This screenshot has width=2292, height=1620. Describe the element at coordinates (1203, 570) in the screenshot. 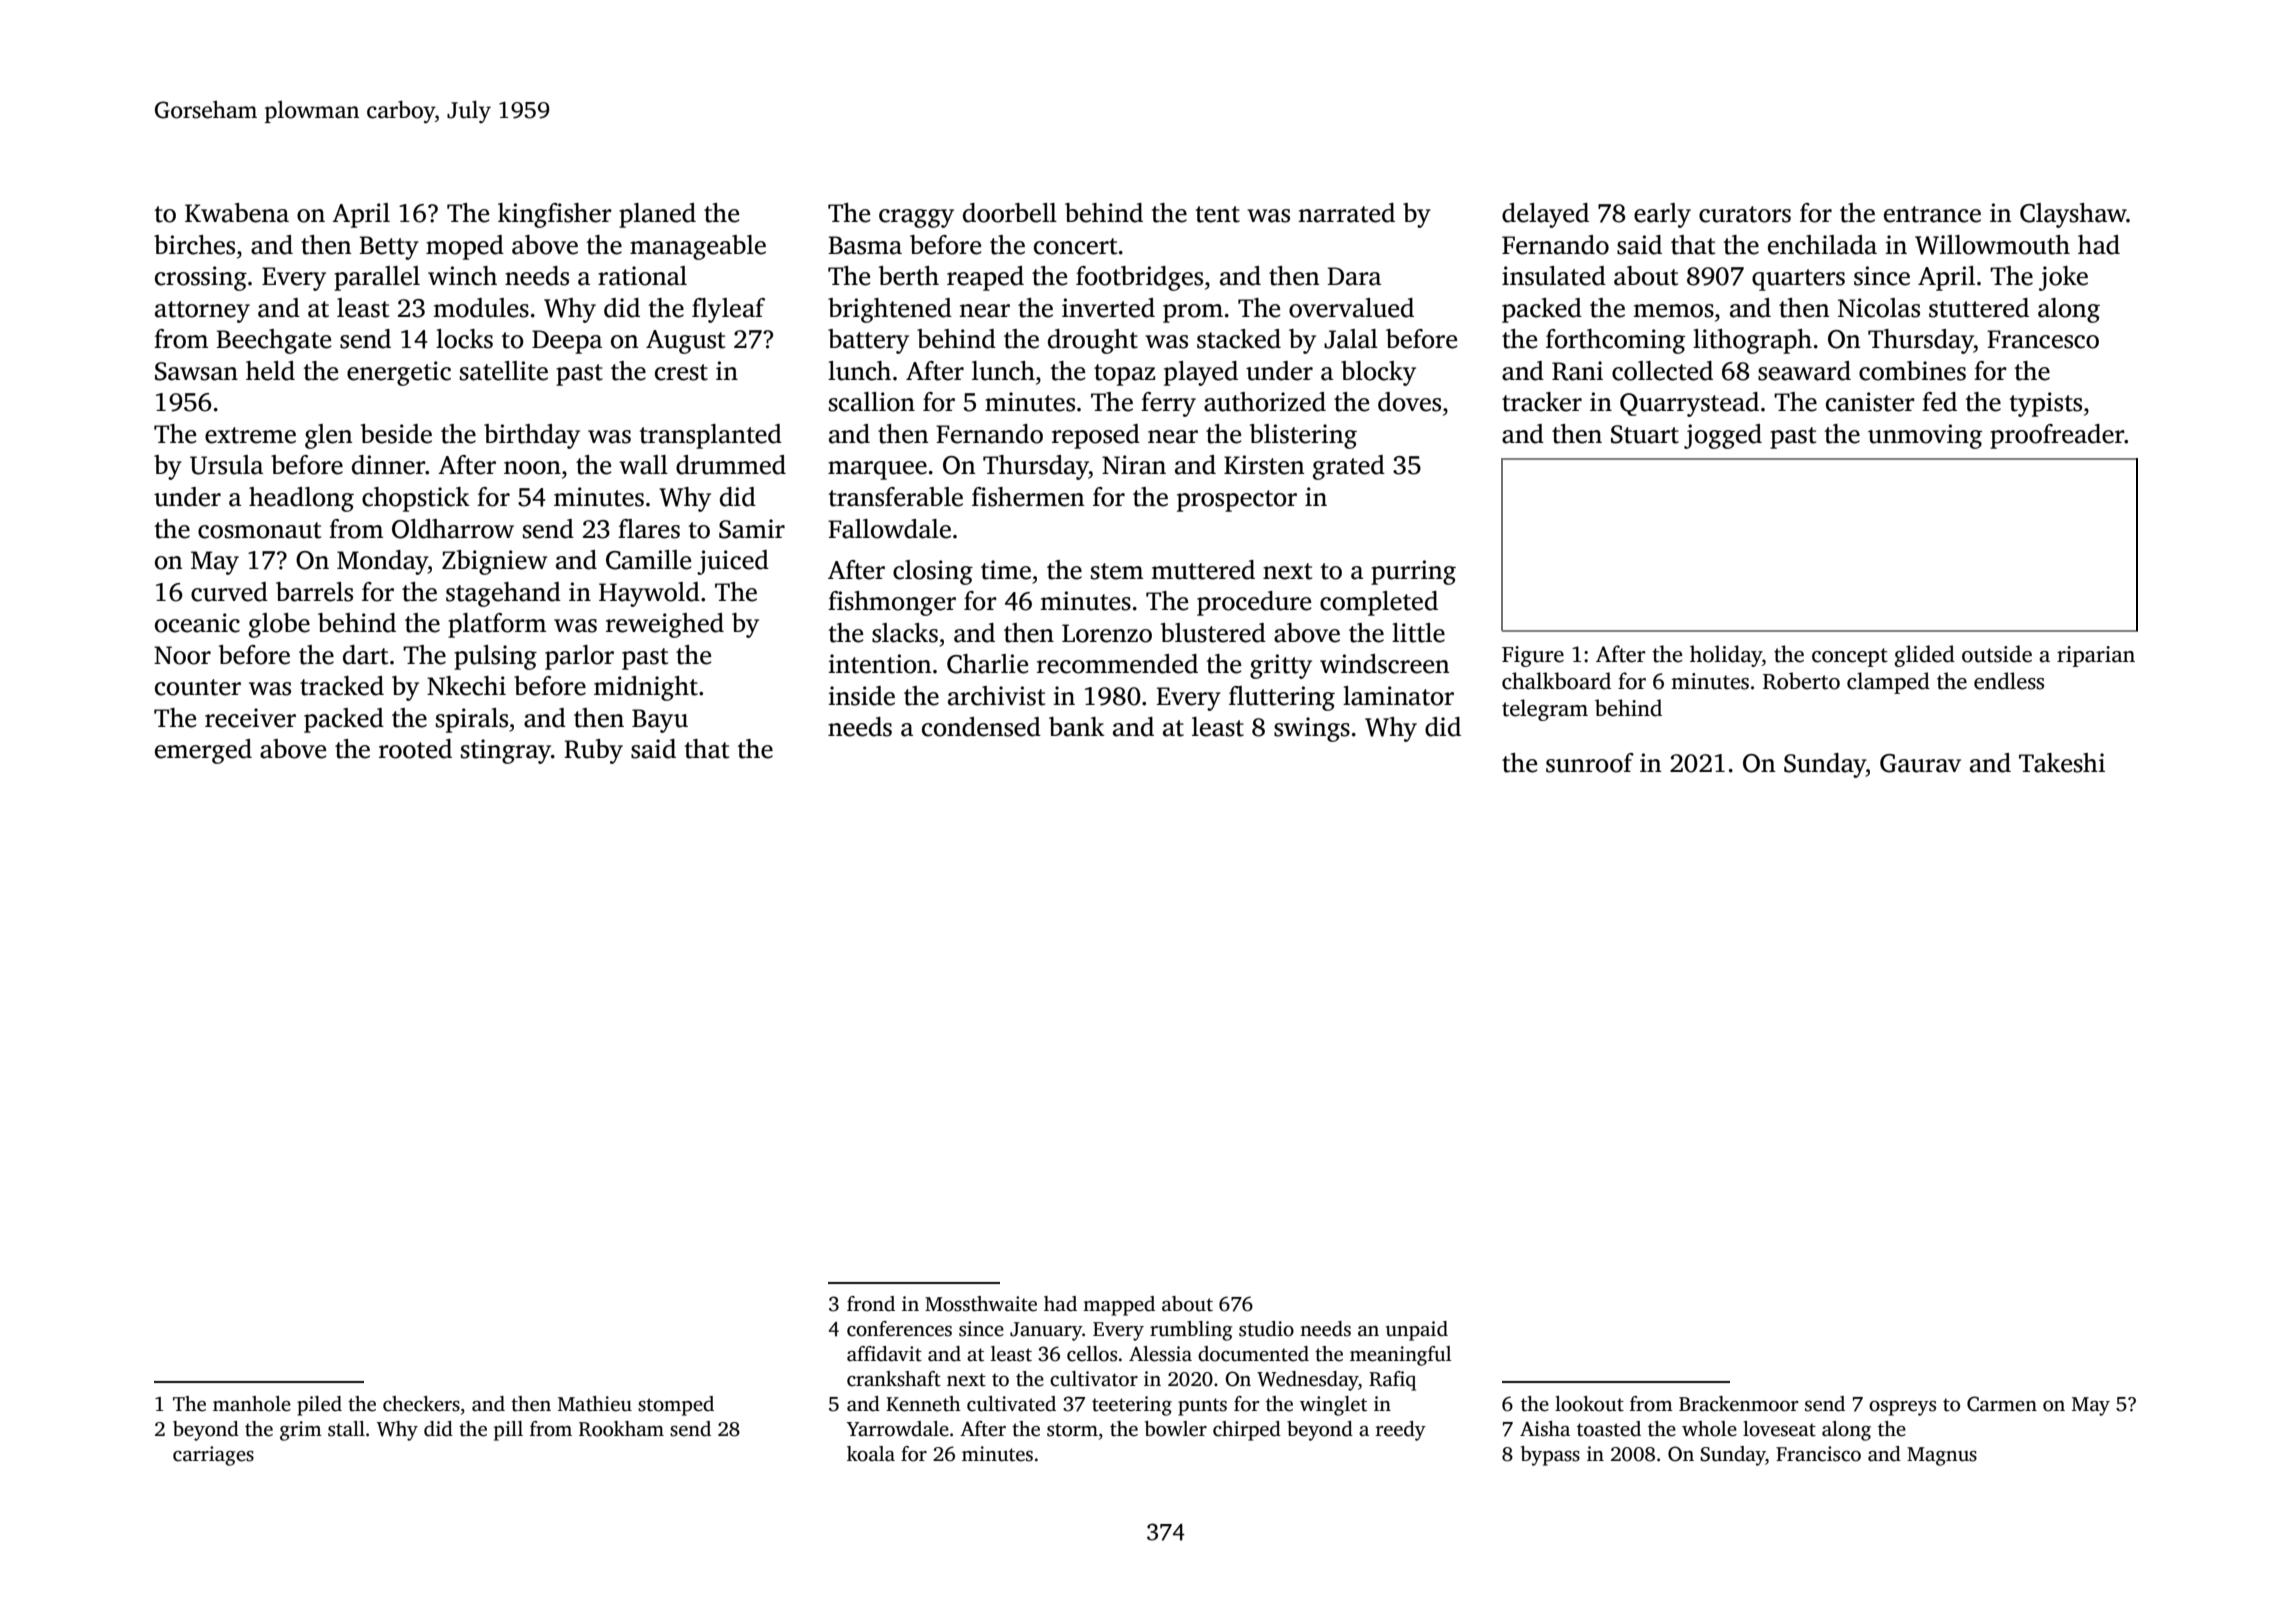

I see `muttered` at that location.
